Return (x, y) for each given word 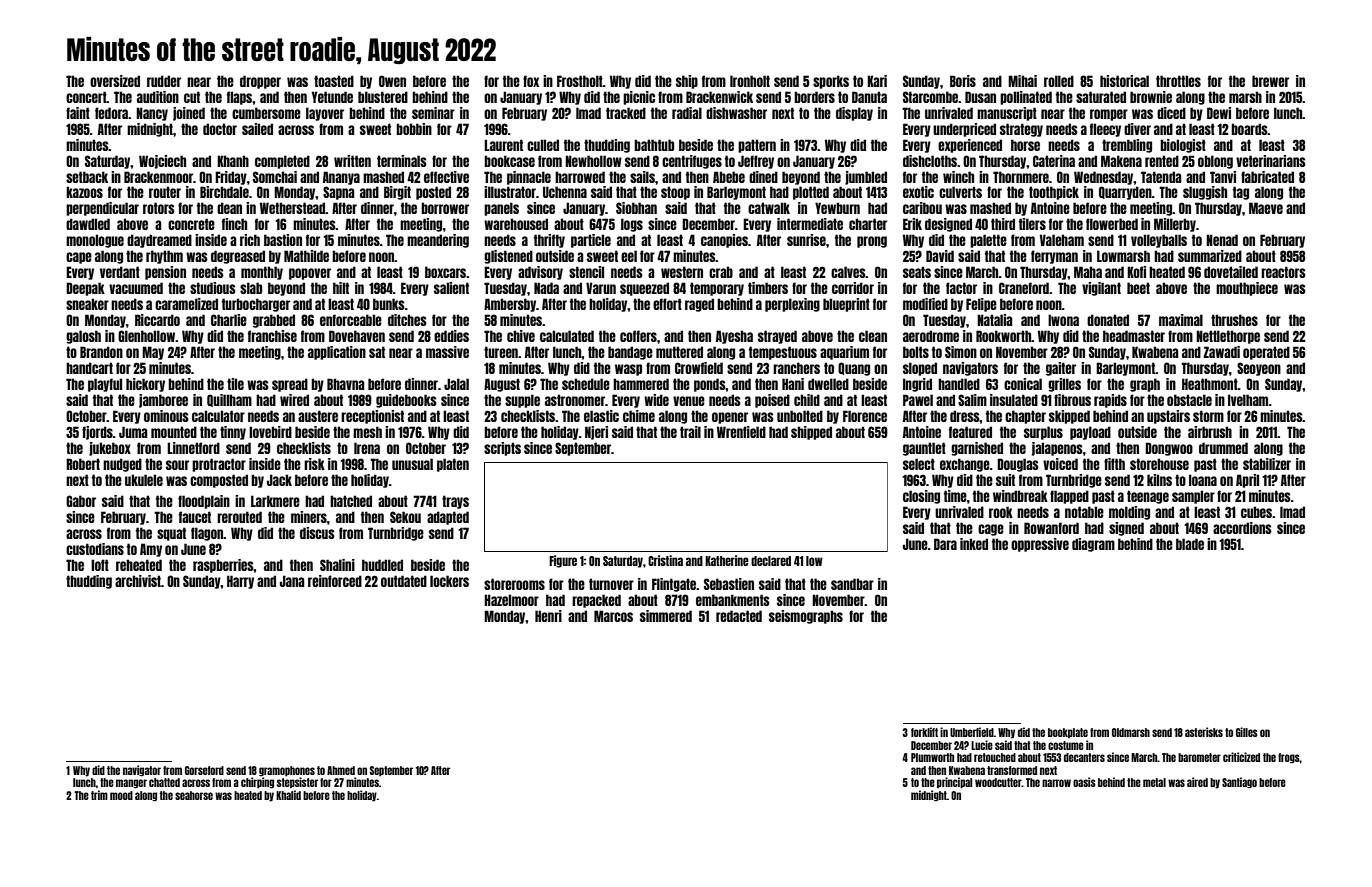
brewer (1270, 81)
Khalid (288, 795)
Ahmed (341, 770)
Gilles (1247, 732)
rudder (164, 81)
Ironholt (750, 81)
